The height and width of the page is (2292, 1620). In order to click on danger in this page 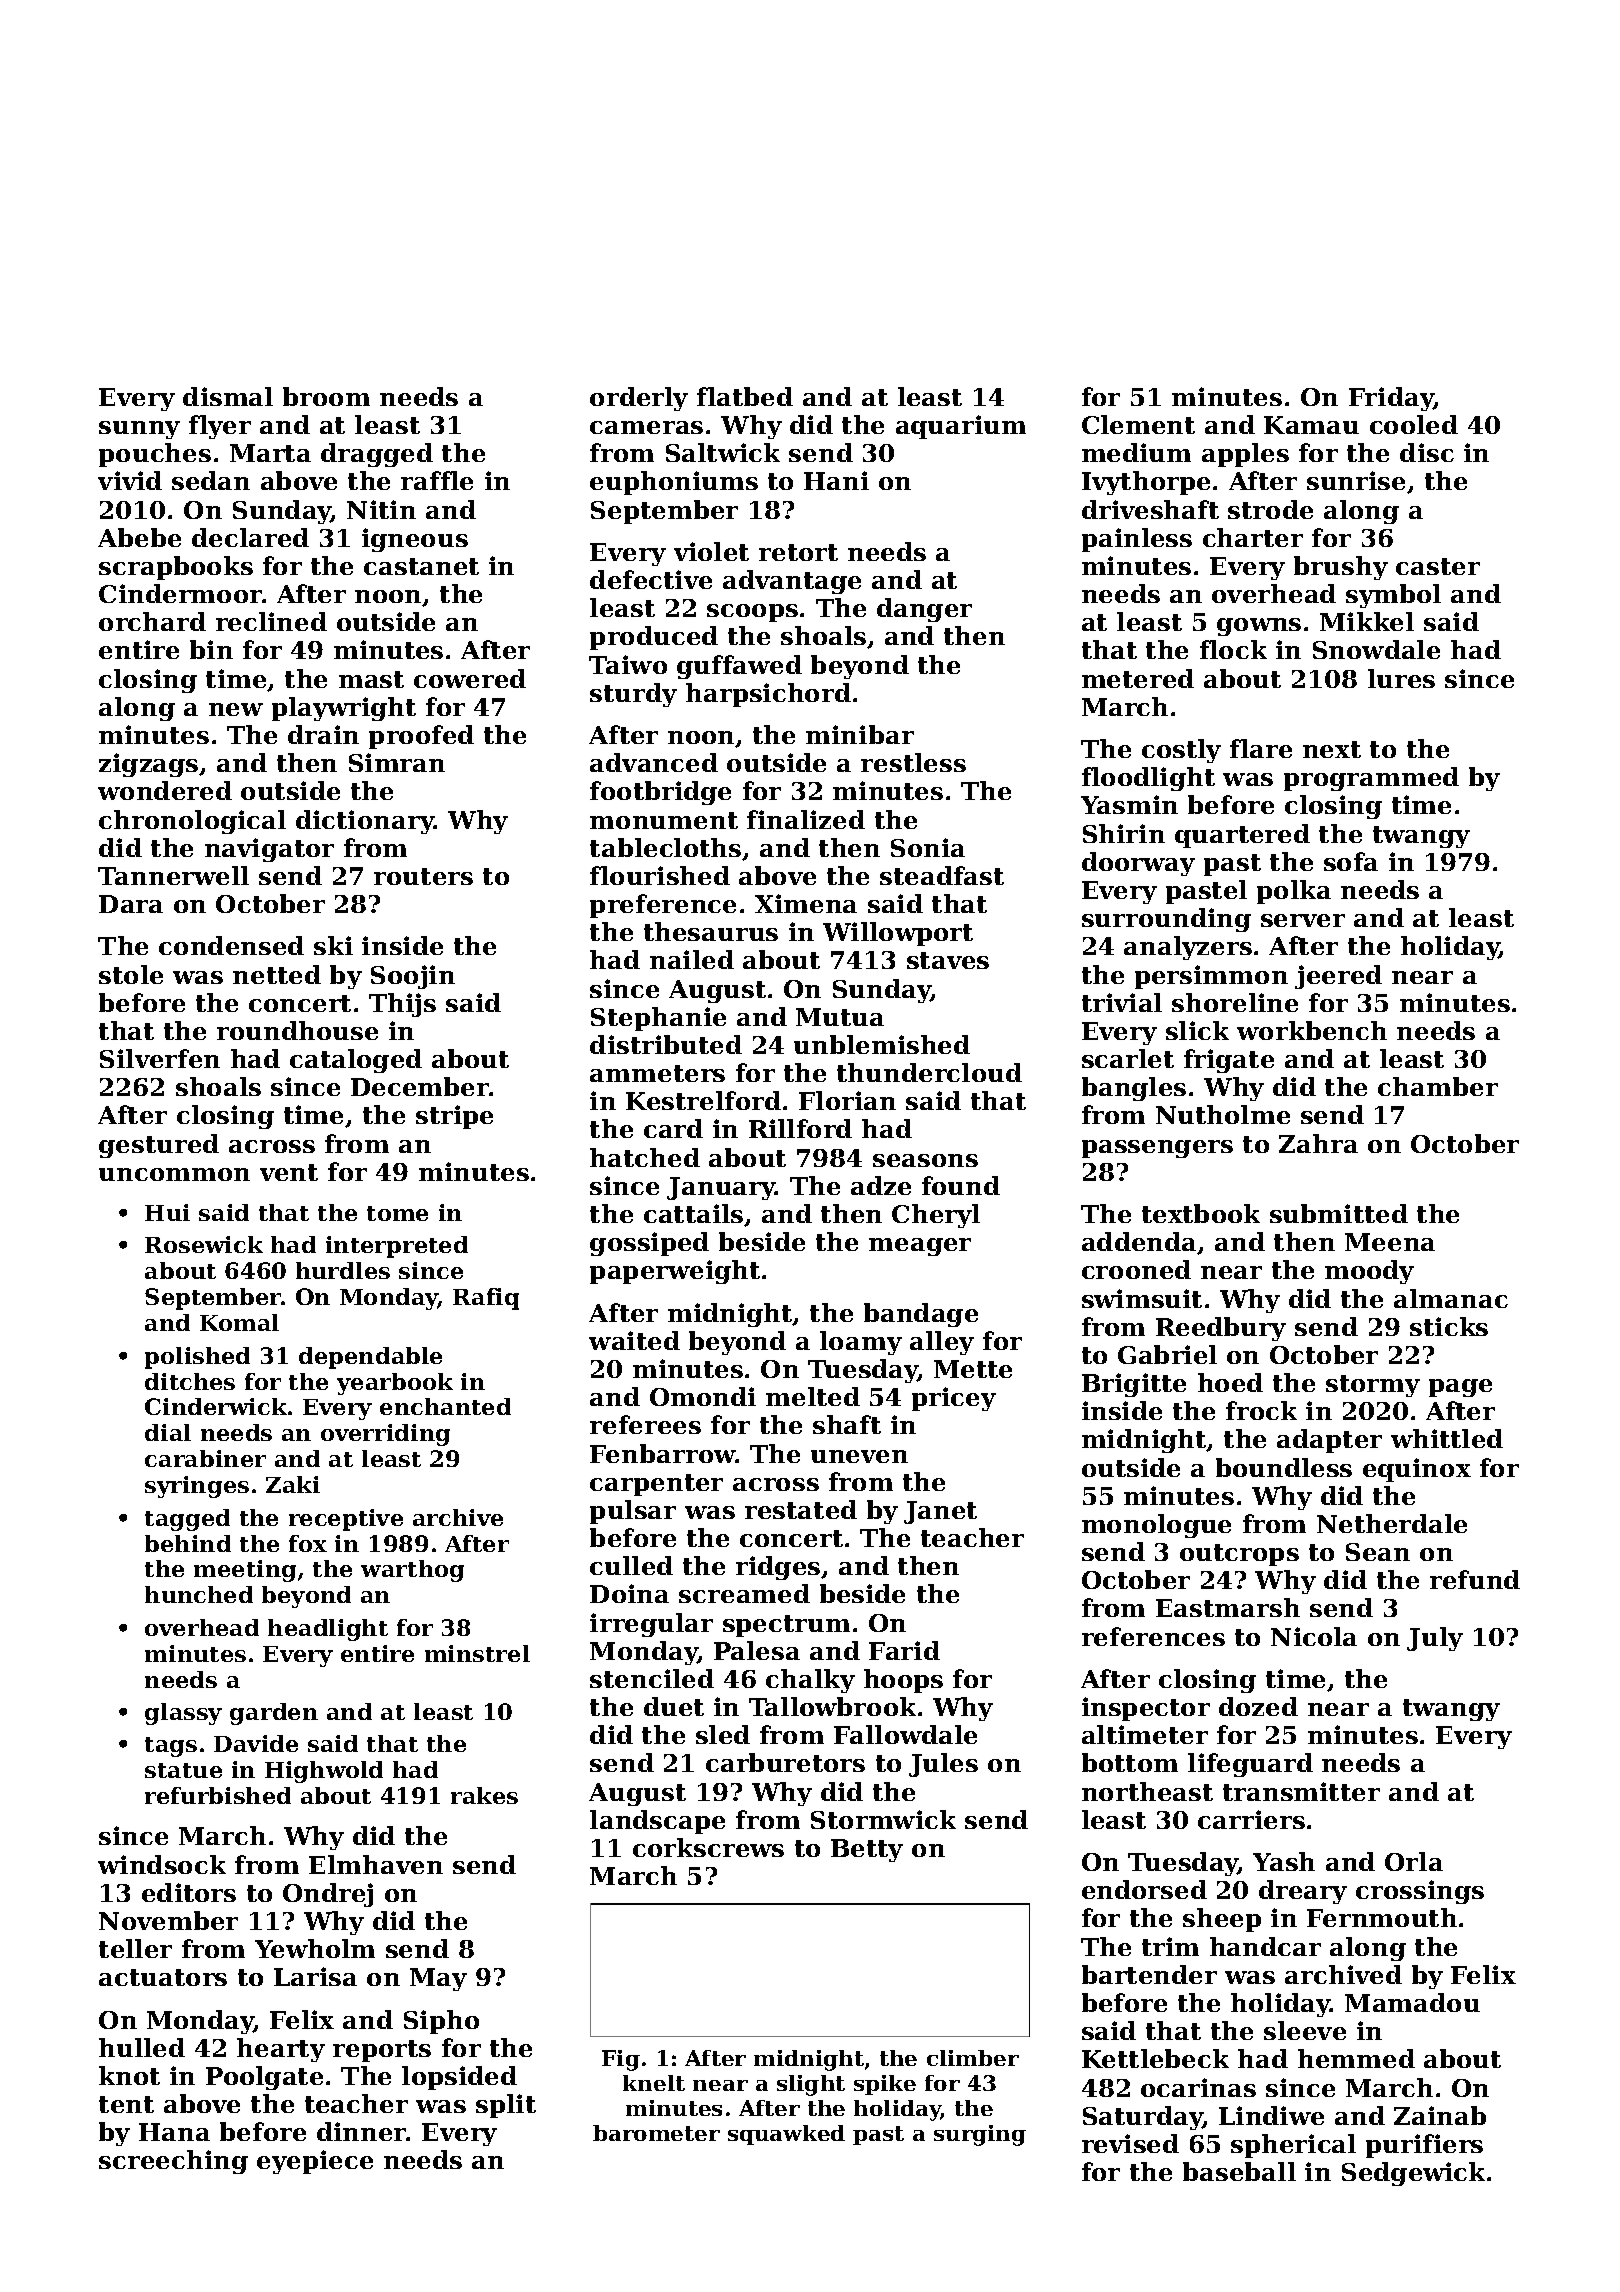, I will do `click(924, 610)`.
